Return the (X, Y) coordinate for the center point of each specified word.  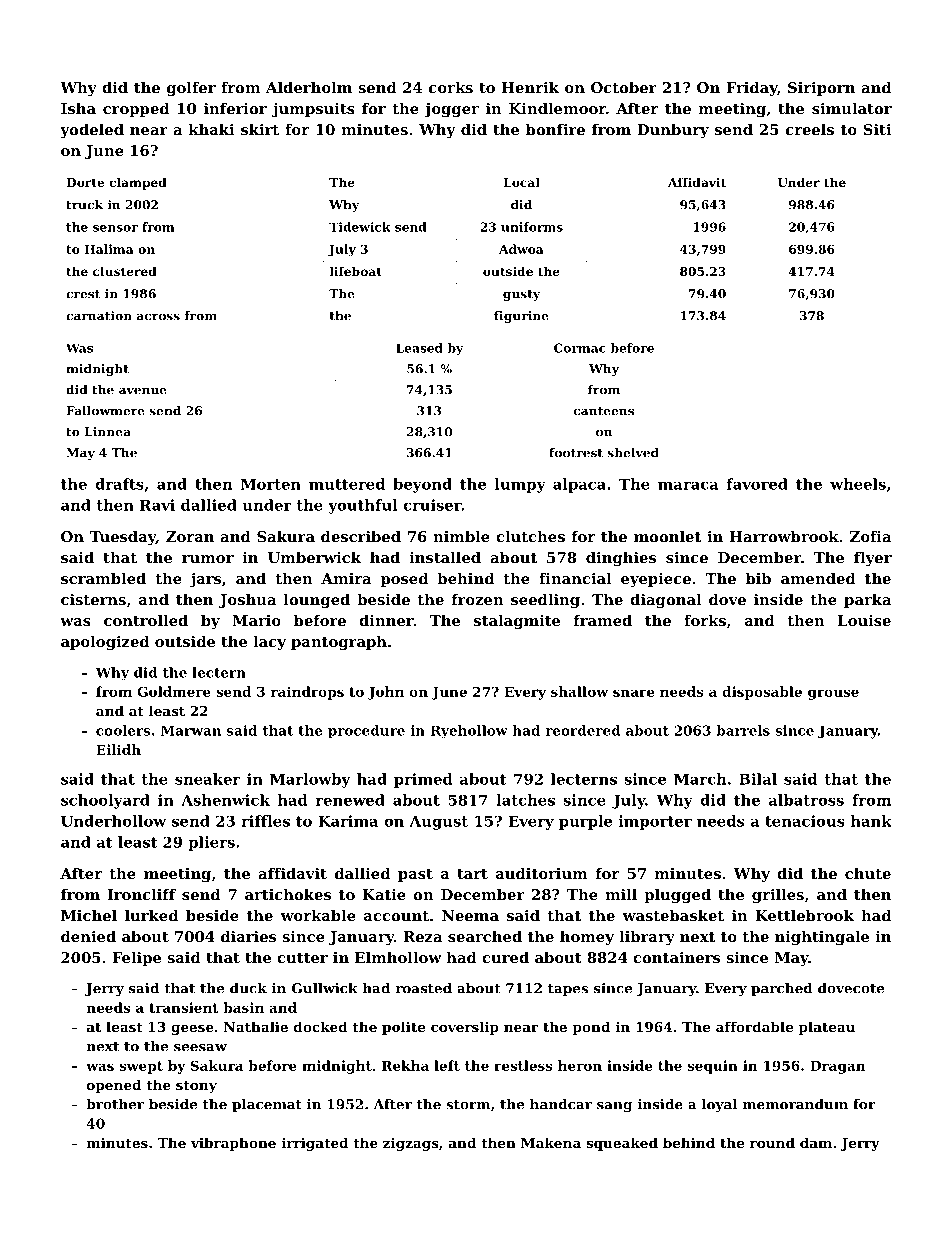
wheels (858, 484)
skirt (260, 129)
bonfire (555, 129)
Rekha (405, 1065)
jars (205, 580)
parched (781, 989)
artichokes (288, 894)
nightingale (822, 938)
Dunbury (673, 131)
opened (114, 1086)
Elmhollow (398, 957)
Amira (346, 578)
